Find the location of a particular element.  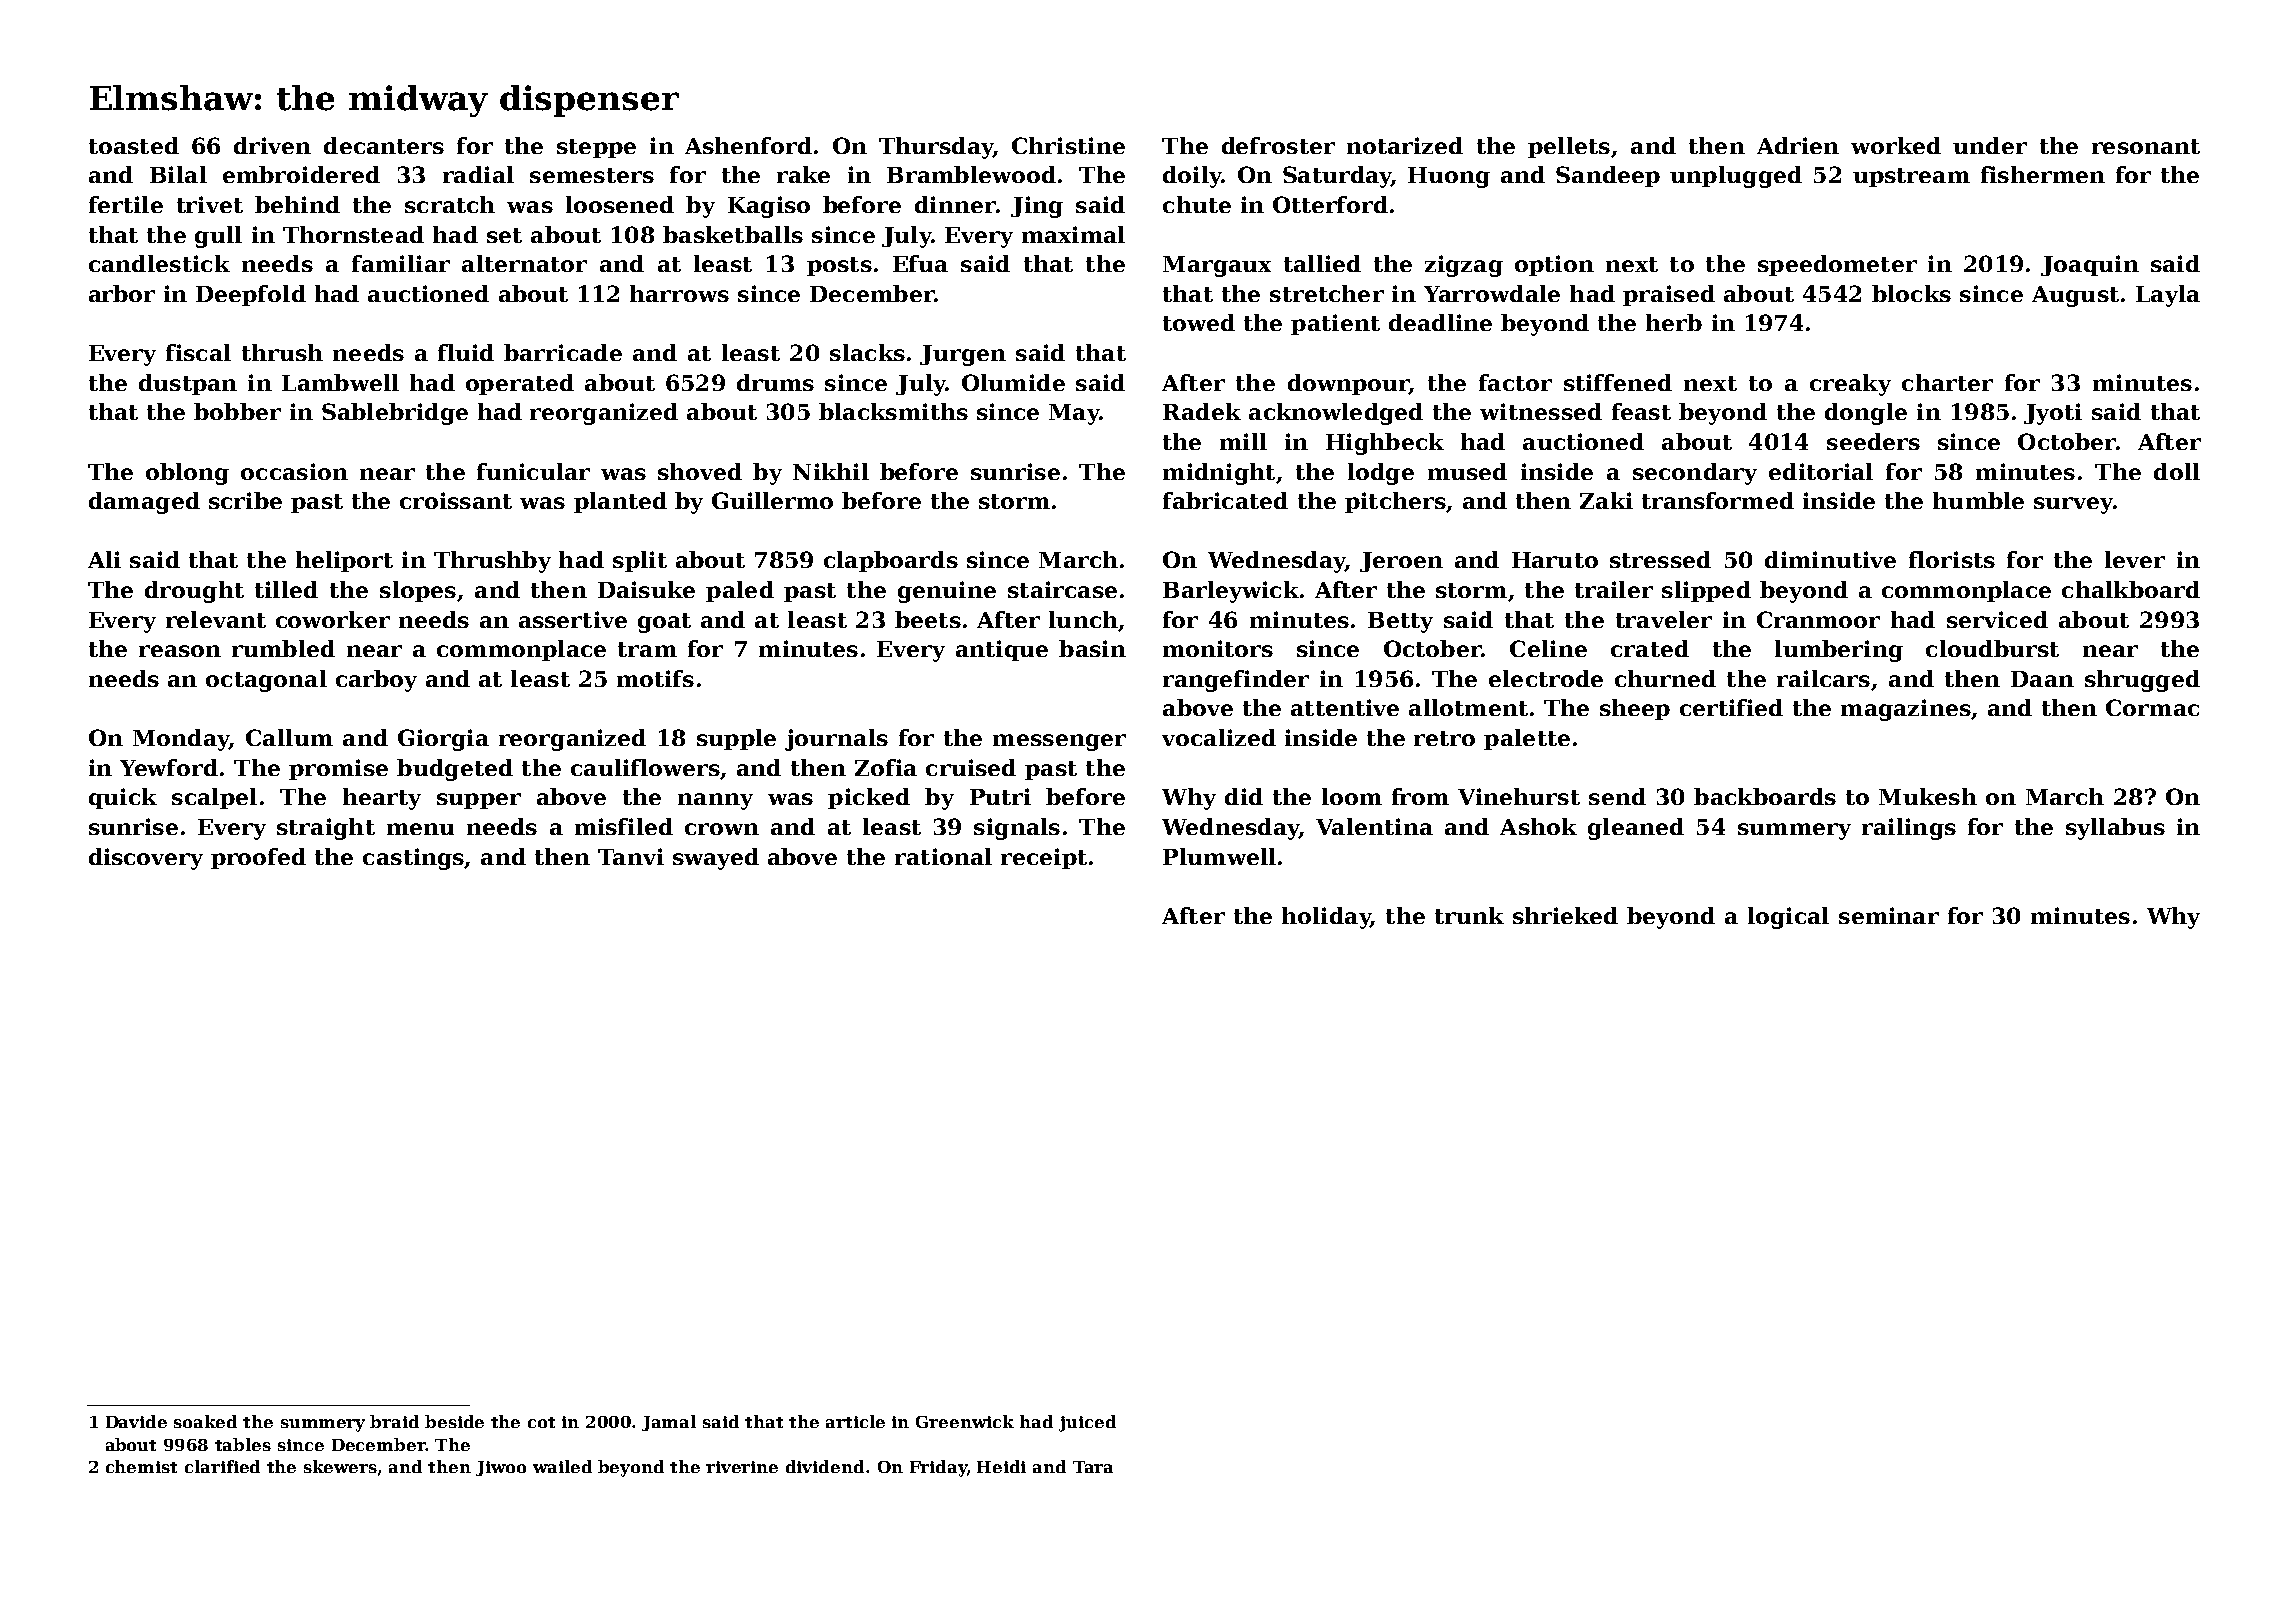

Tara is located at coordinates (1093, 1467).
